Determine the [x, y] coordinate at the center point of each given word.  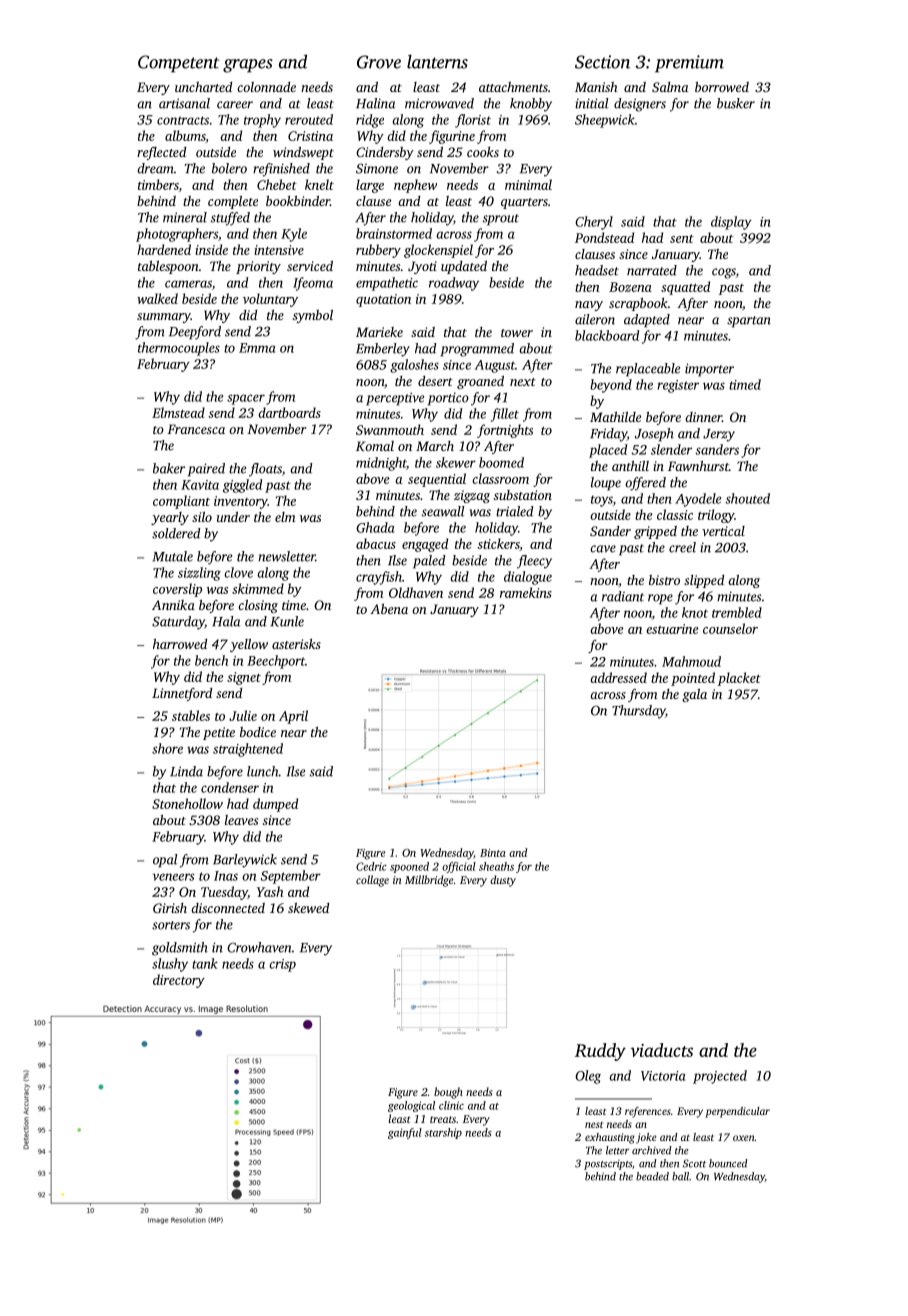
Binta [493, 853]
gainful [405, 1133]
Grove [379, 62]
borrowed [722, 87]
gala [694, 695]
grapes [248, 66]
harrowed [180, 644]
